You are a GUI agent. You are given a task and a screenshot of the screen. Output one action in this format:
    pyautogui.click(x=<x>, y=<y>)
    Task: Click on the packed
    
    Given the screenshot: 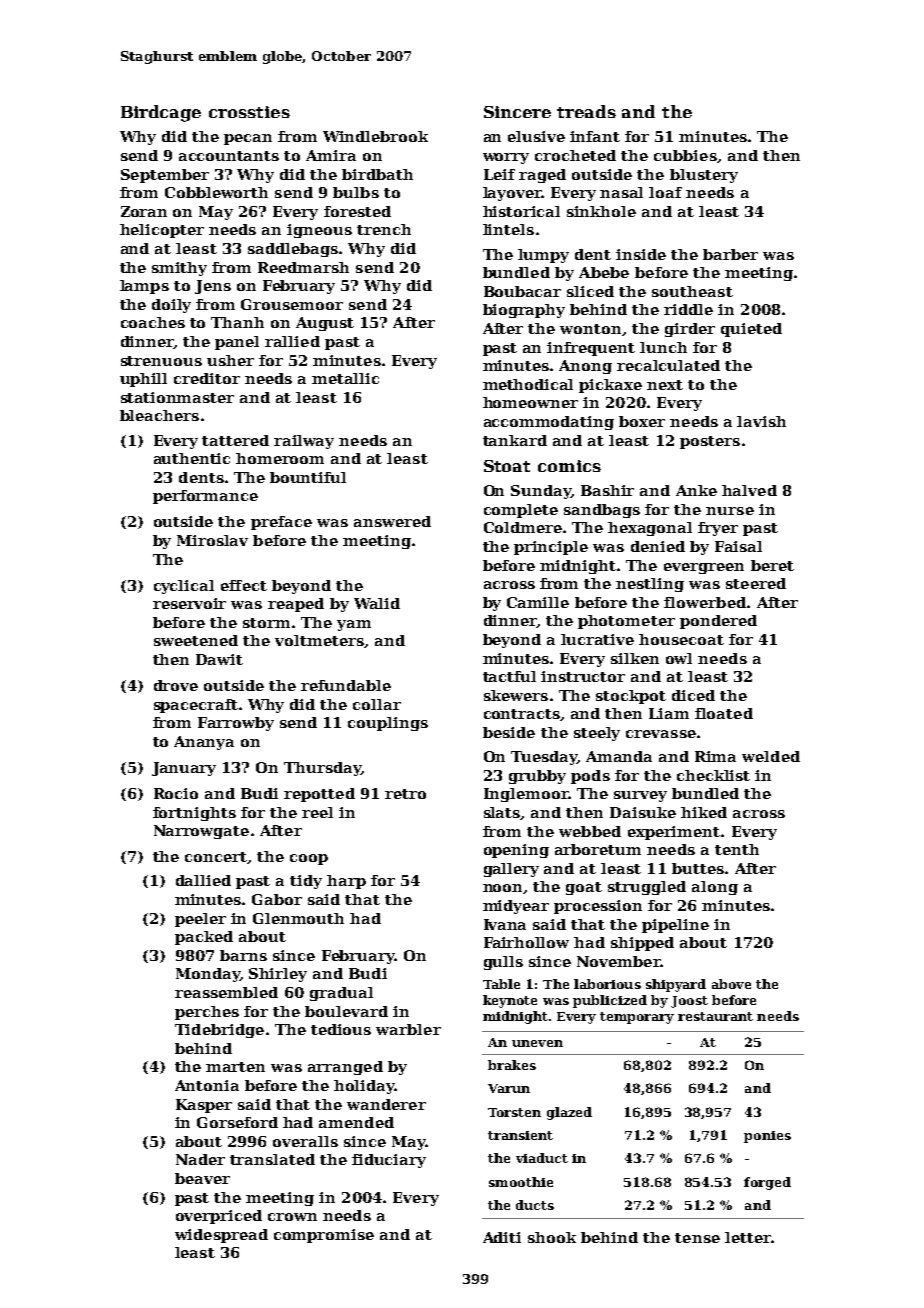 What is the action you would take?
    pyautogui.click(x=204, y=938)
